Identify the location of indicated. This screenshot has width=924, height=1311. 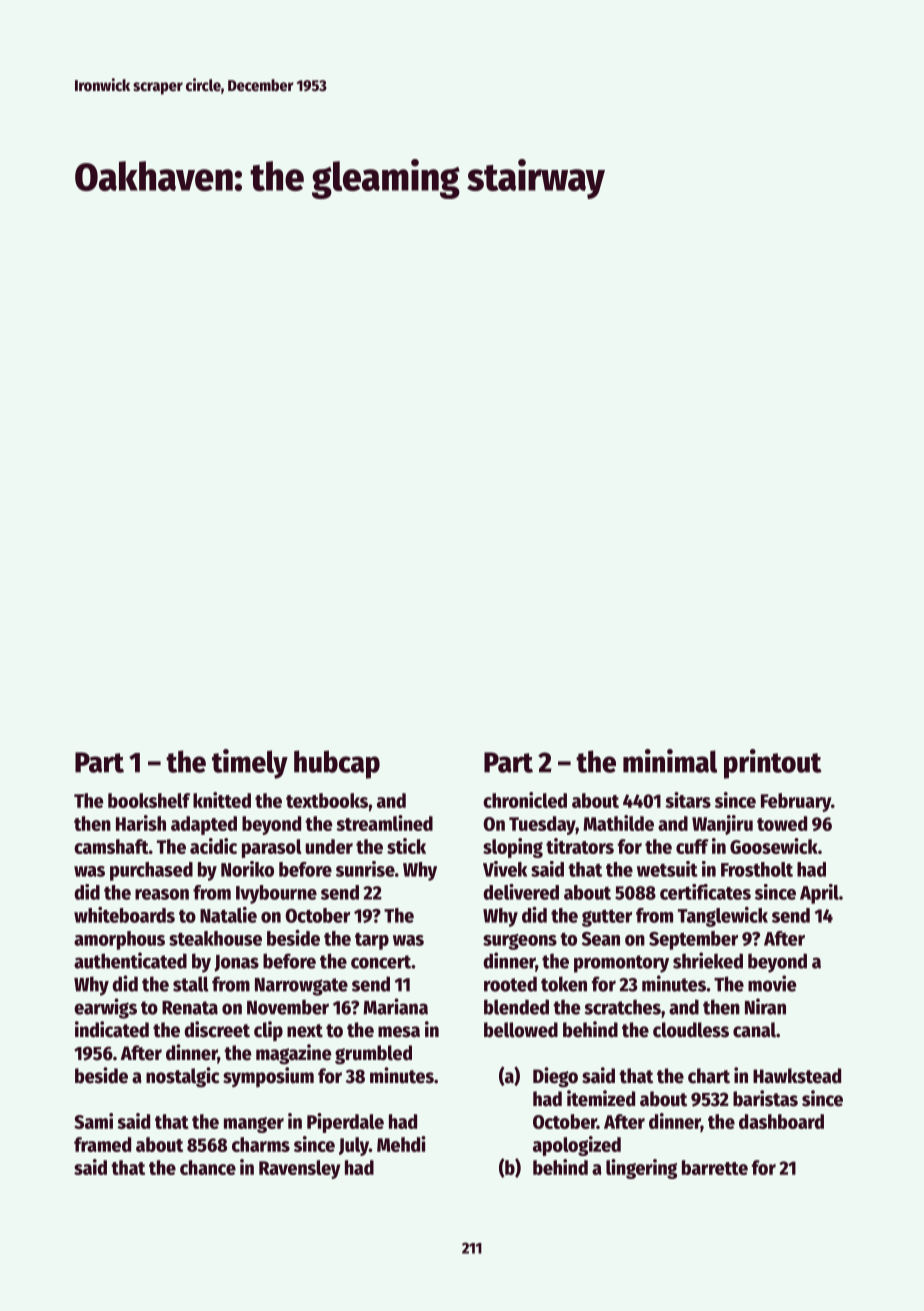
(112, 1029).
